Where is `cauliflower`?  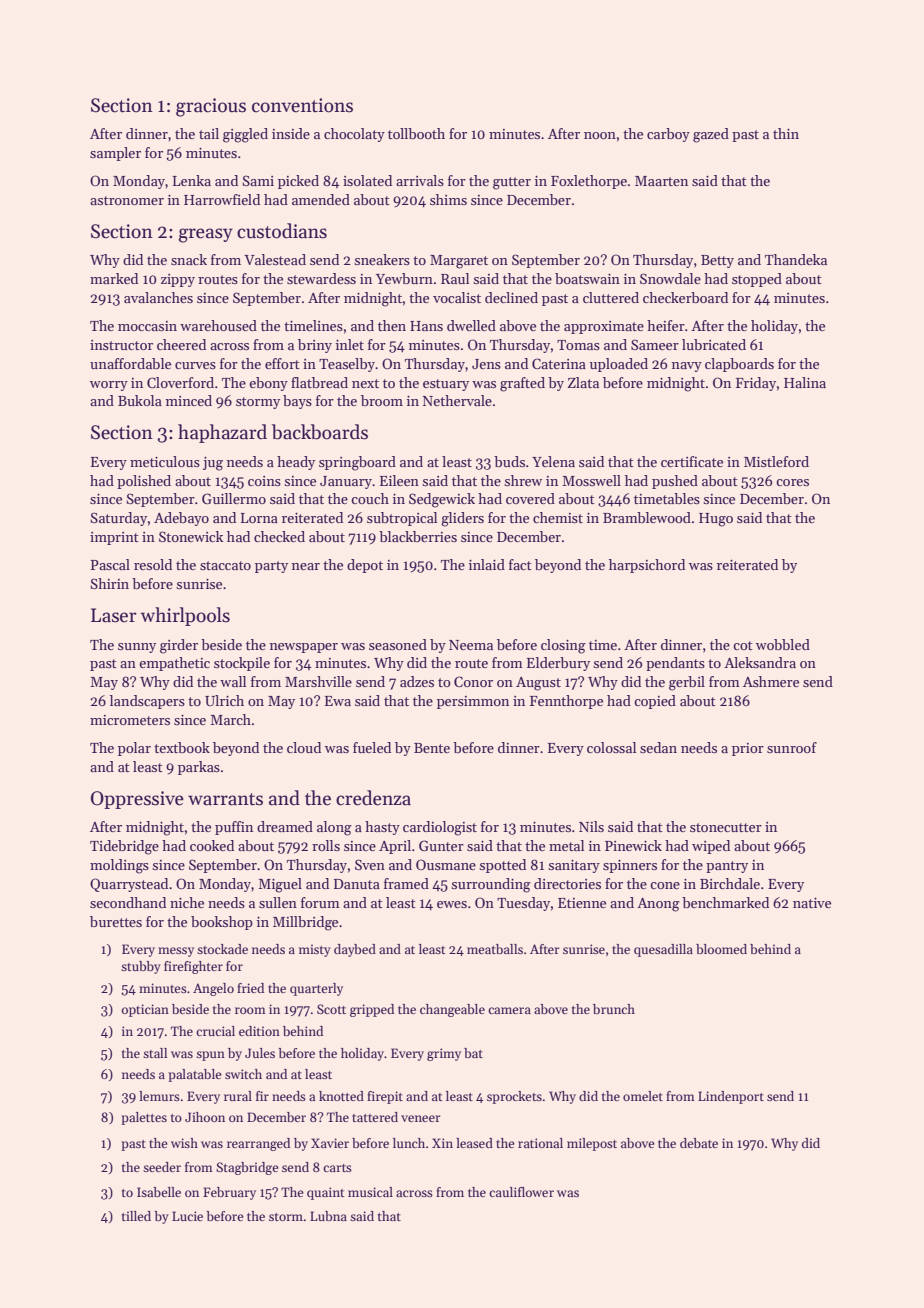
cauliflower is located at coordinates (521, 1192).
